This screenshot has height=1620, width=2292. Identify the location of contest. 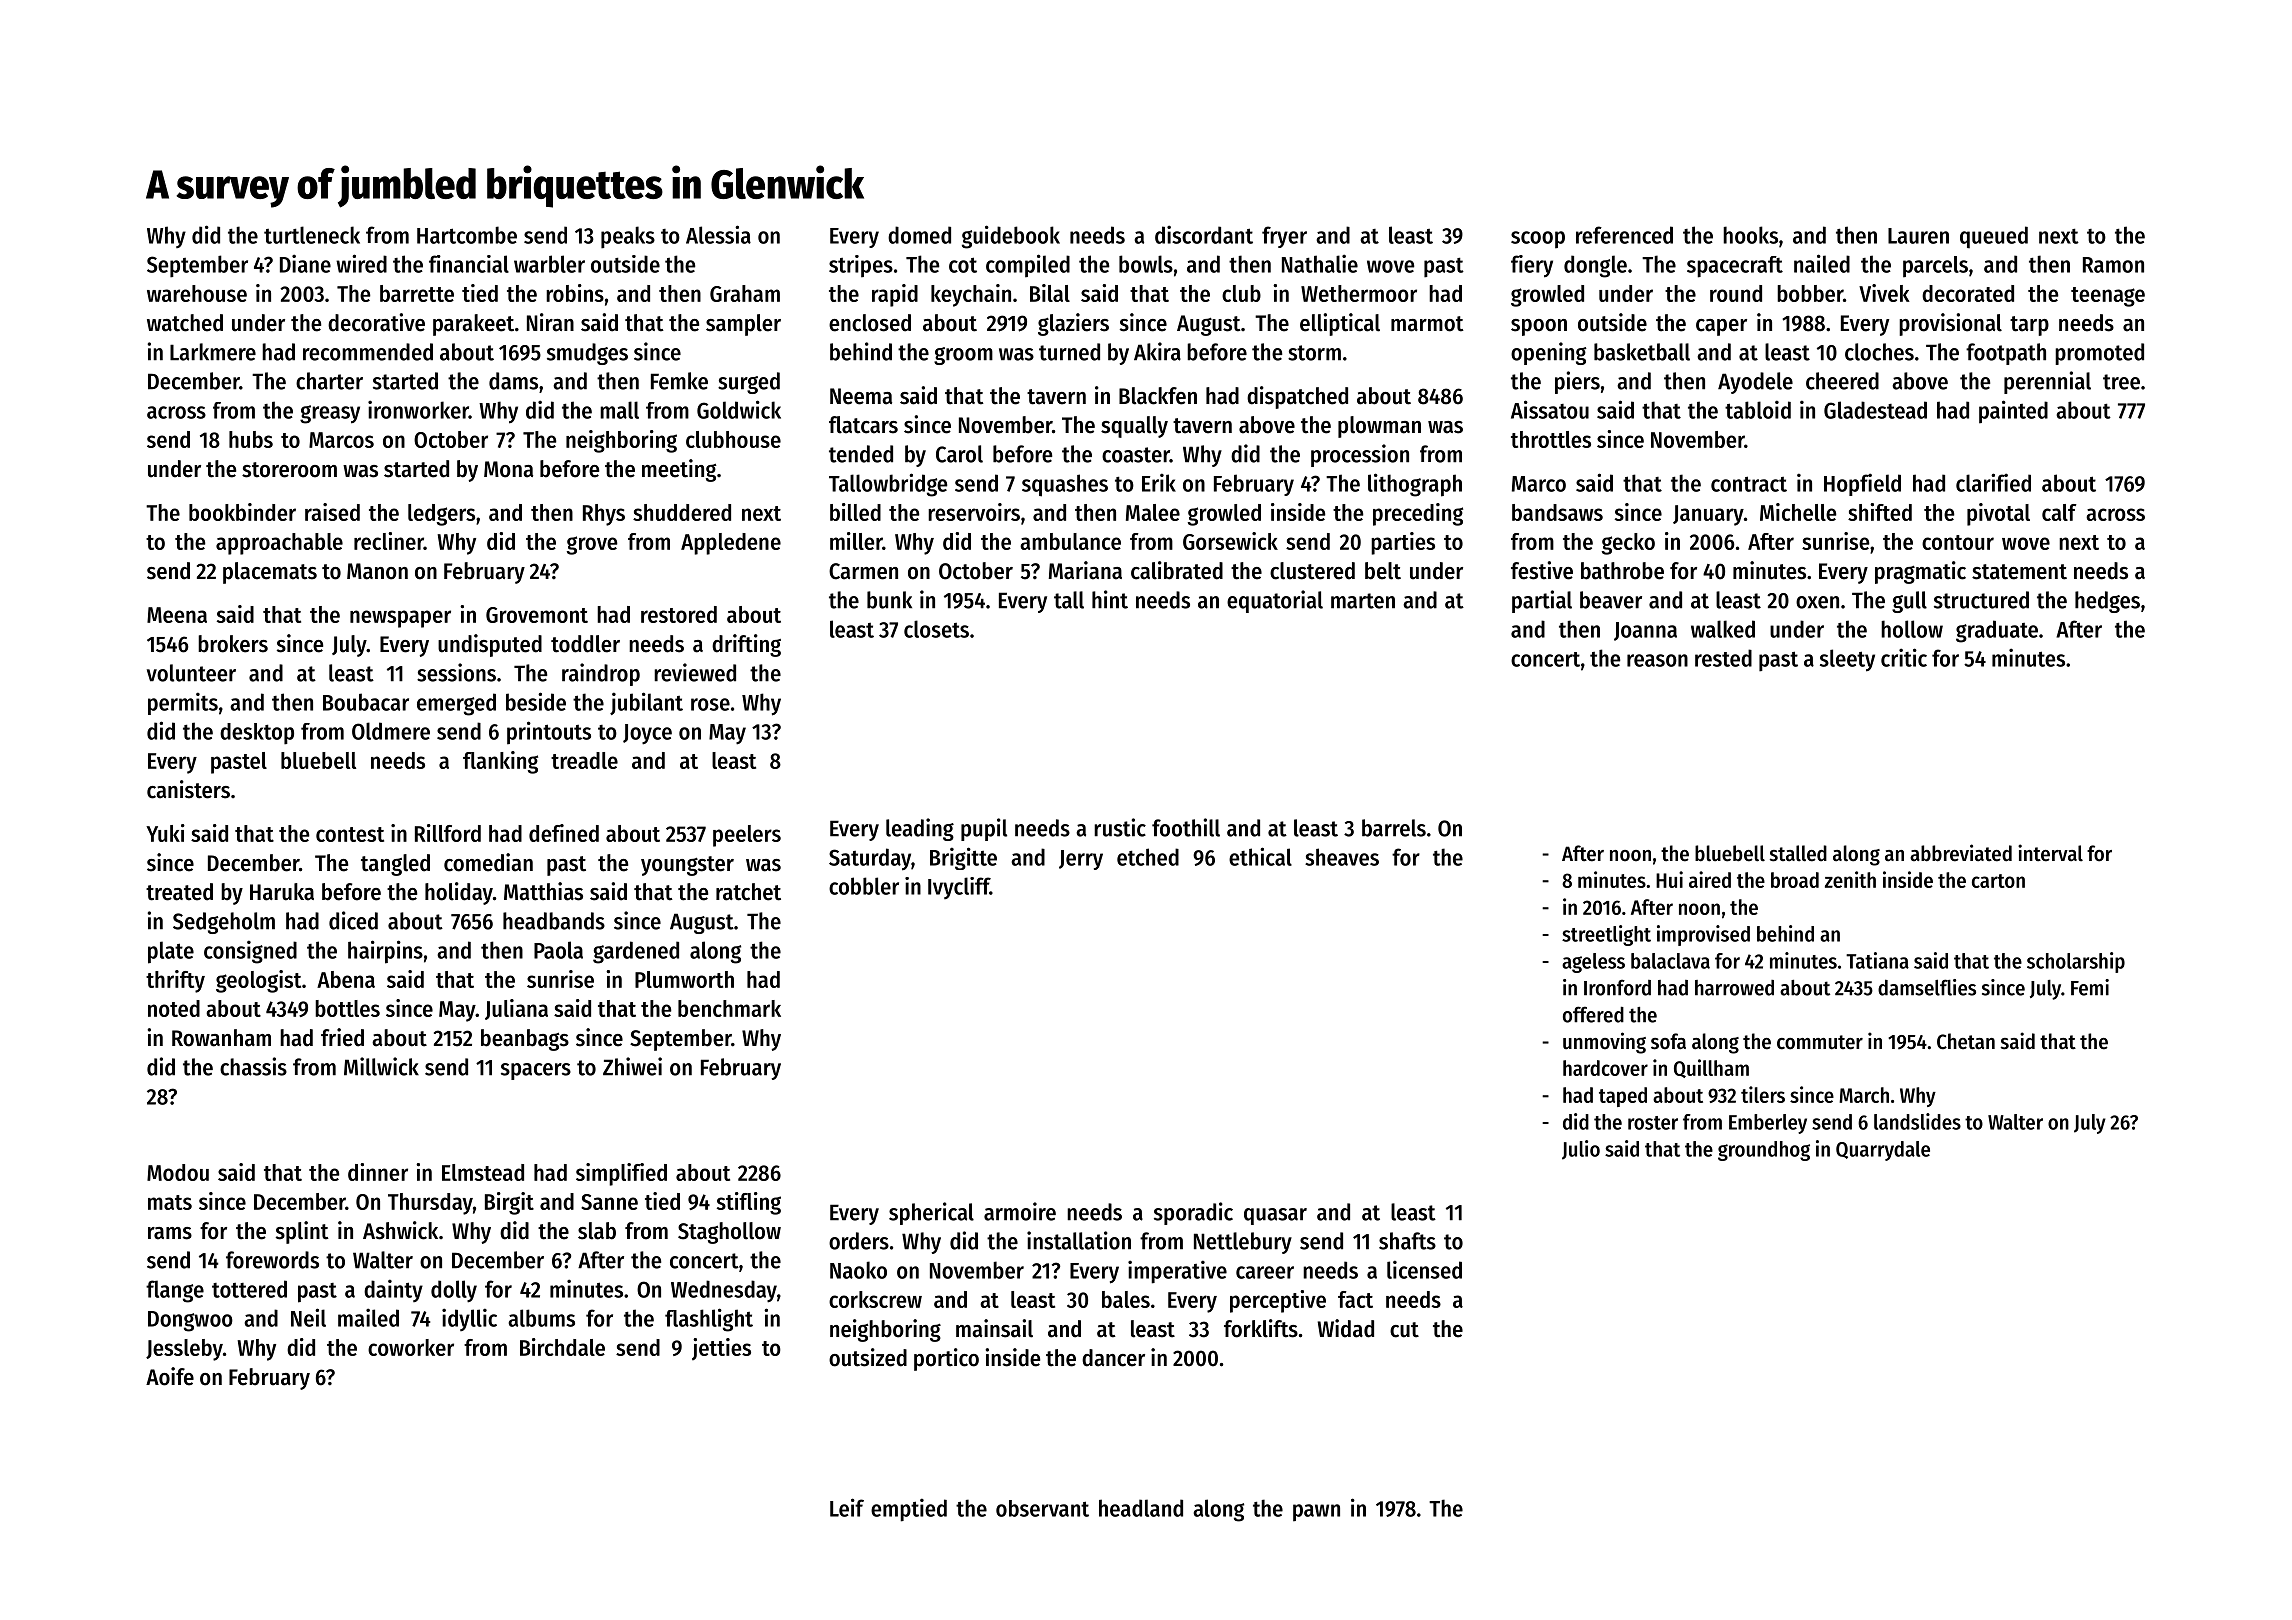
(350, 834).
